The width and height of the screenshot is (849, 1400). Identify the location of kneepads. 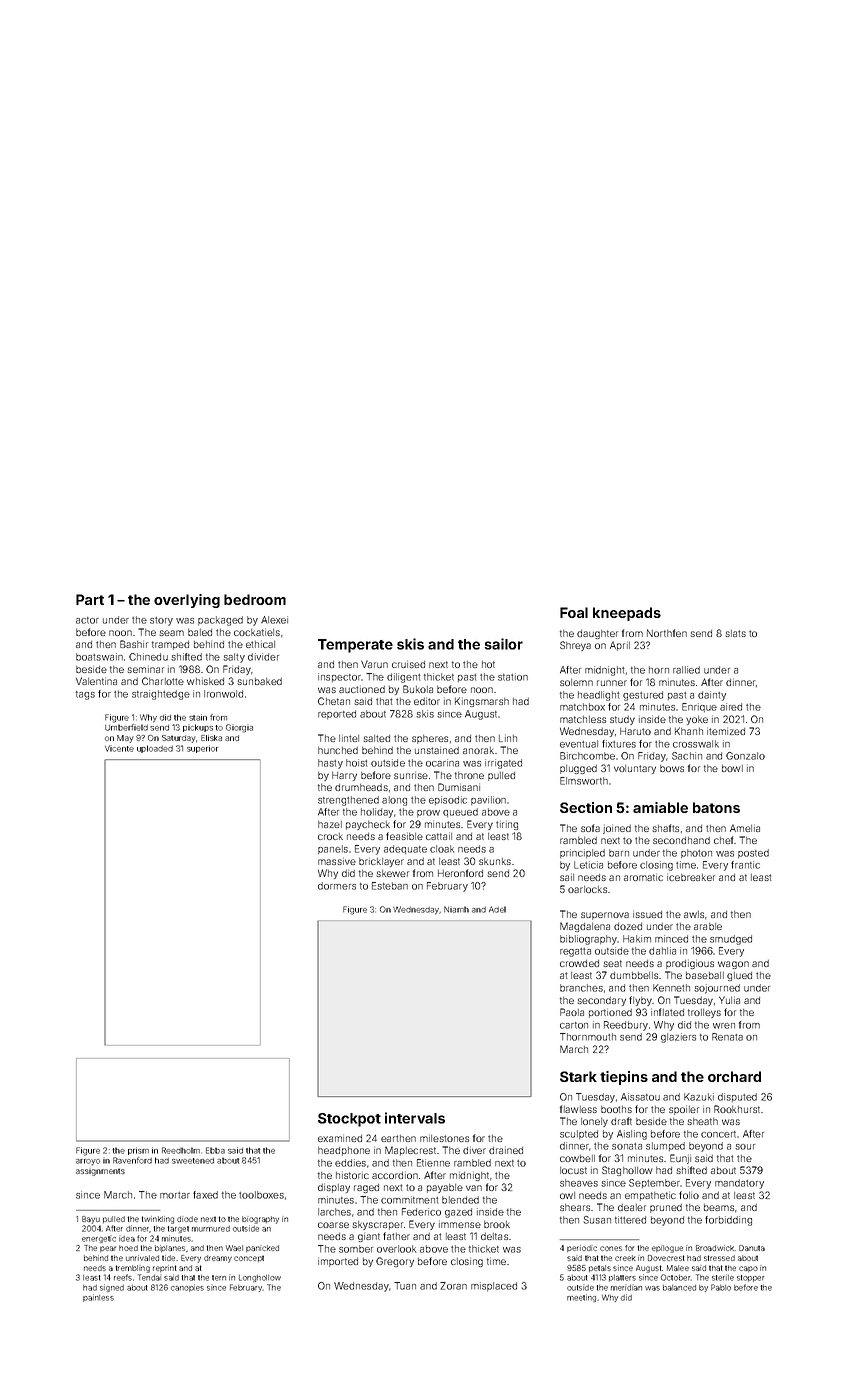
(627, 614).
